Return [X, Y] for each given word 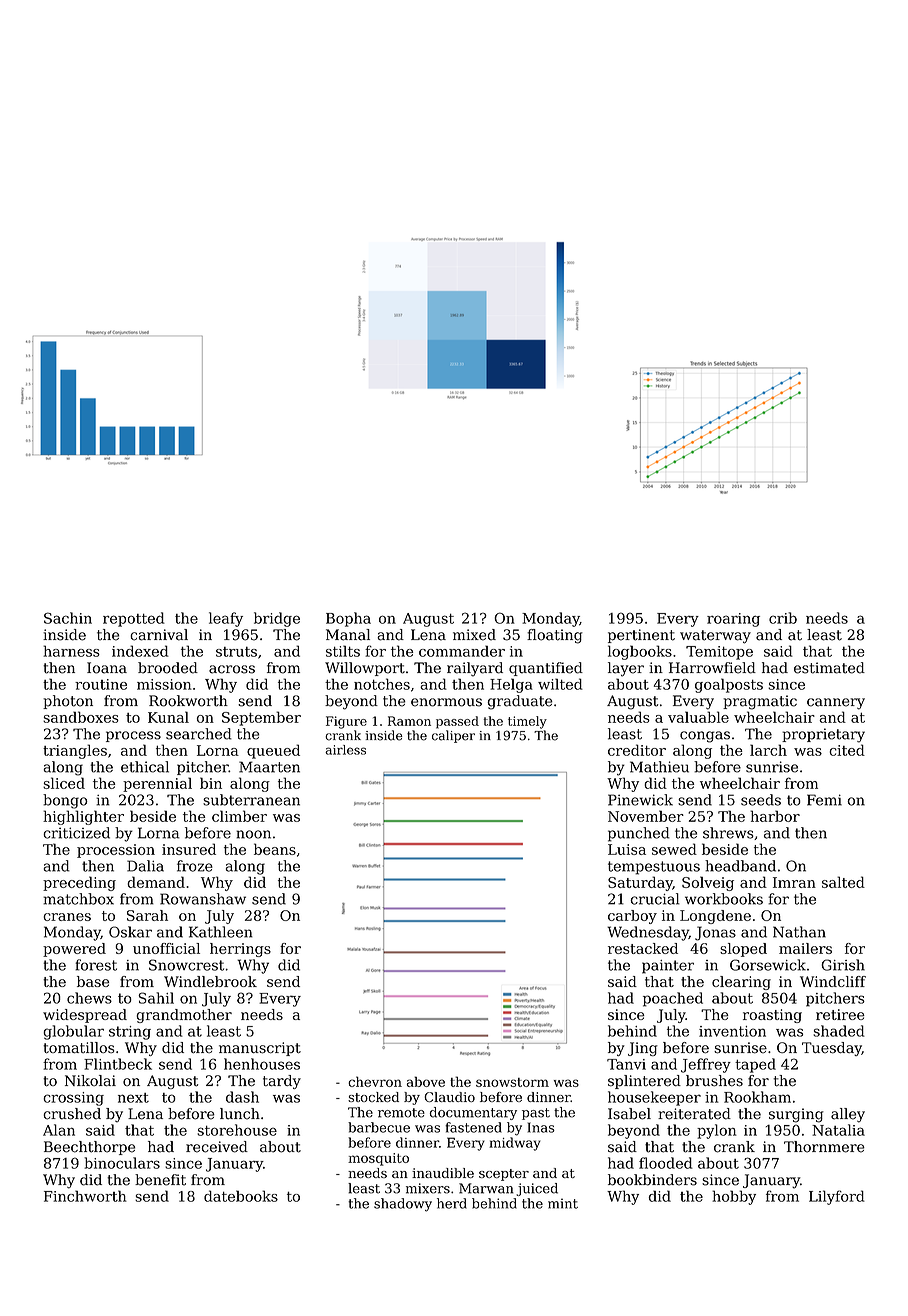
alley [848, 1115]
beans [275, 849]
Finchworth [85, 1196]
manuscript [260, 1049]
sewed [674, 849]
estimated [829, 668]
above [426, 1081]
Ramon [409, 721]
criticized [76, 833]
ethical [145, 767]
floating [555, 636]
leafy [226, 619]
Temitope [719, 653]
